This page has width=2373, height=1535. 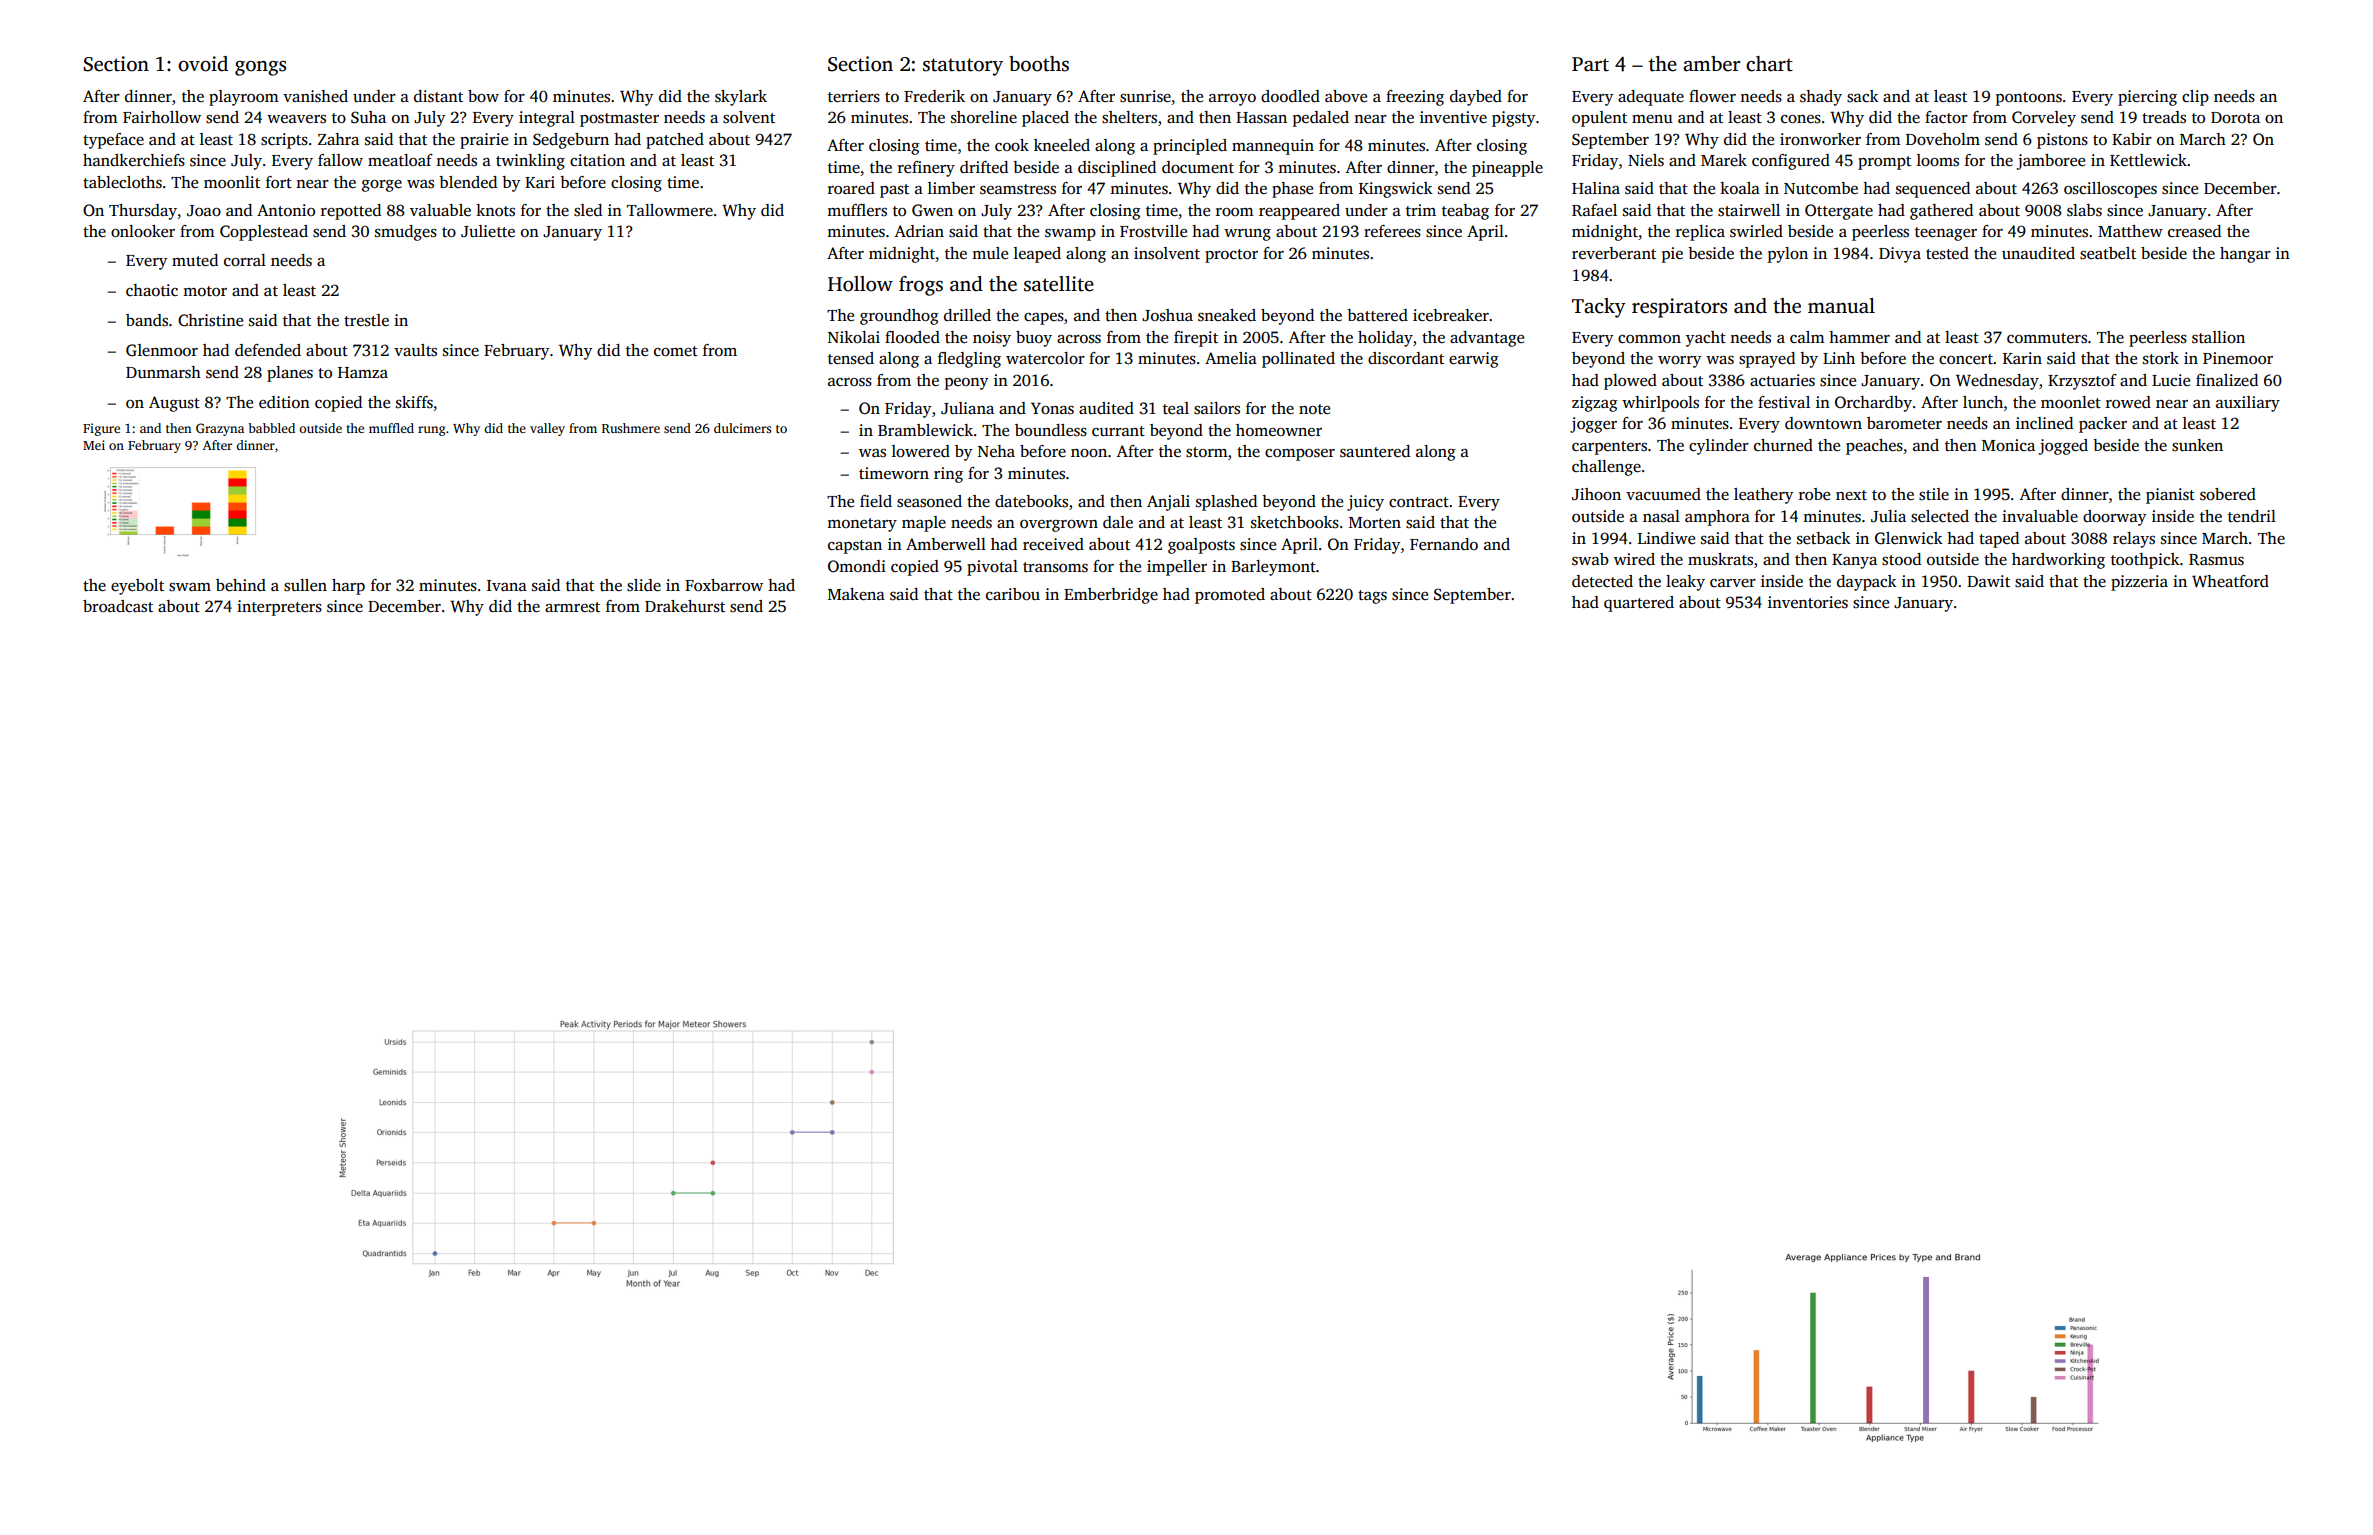 What do you see at coordinates (260, 68) in the page?
I see `gongs` at bounding box center [260, 68].
